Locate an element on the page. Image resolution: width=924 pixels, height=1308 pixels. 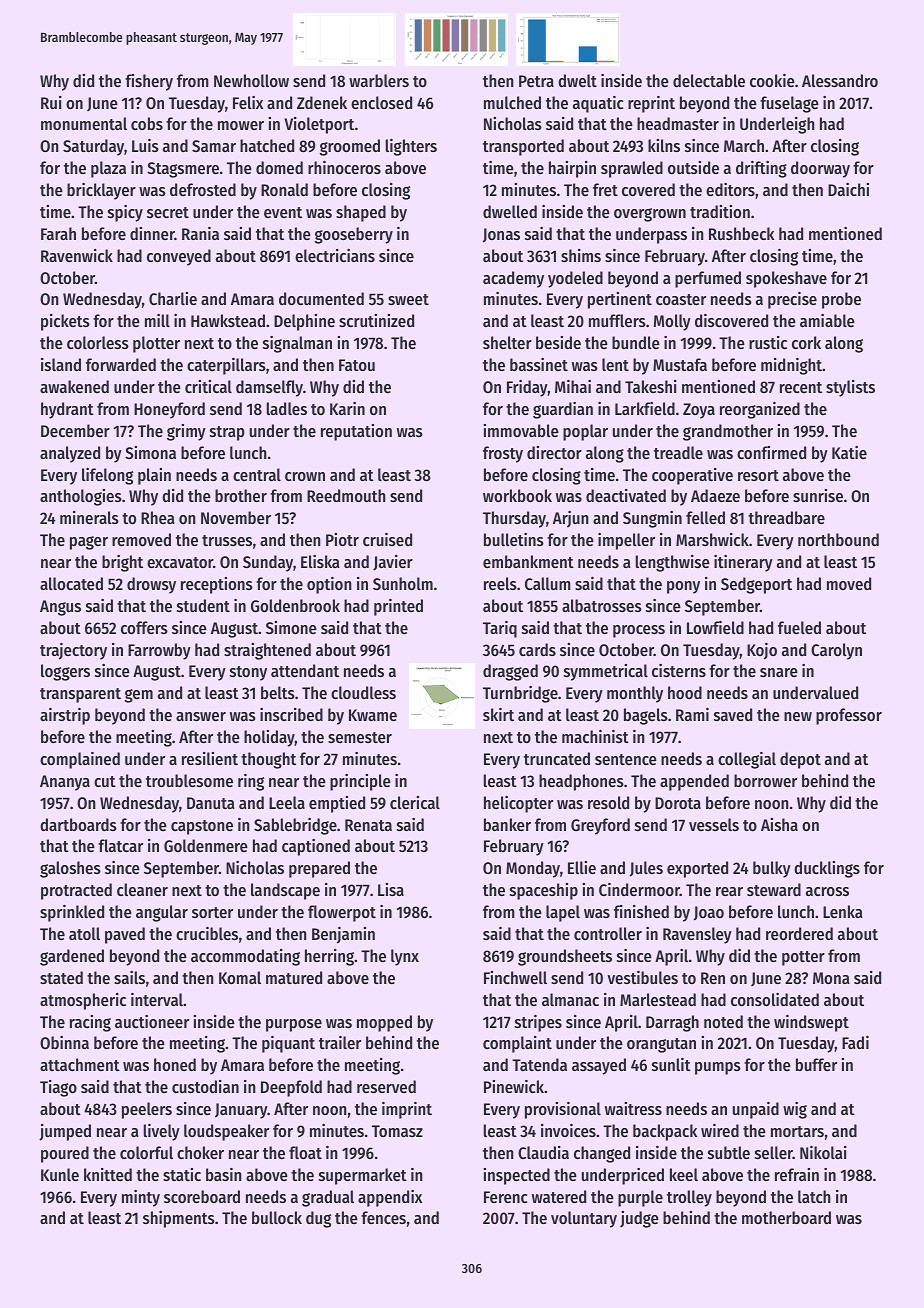
invoices is located at coordinates (568, 1130).
